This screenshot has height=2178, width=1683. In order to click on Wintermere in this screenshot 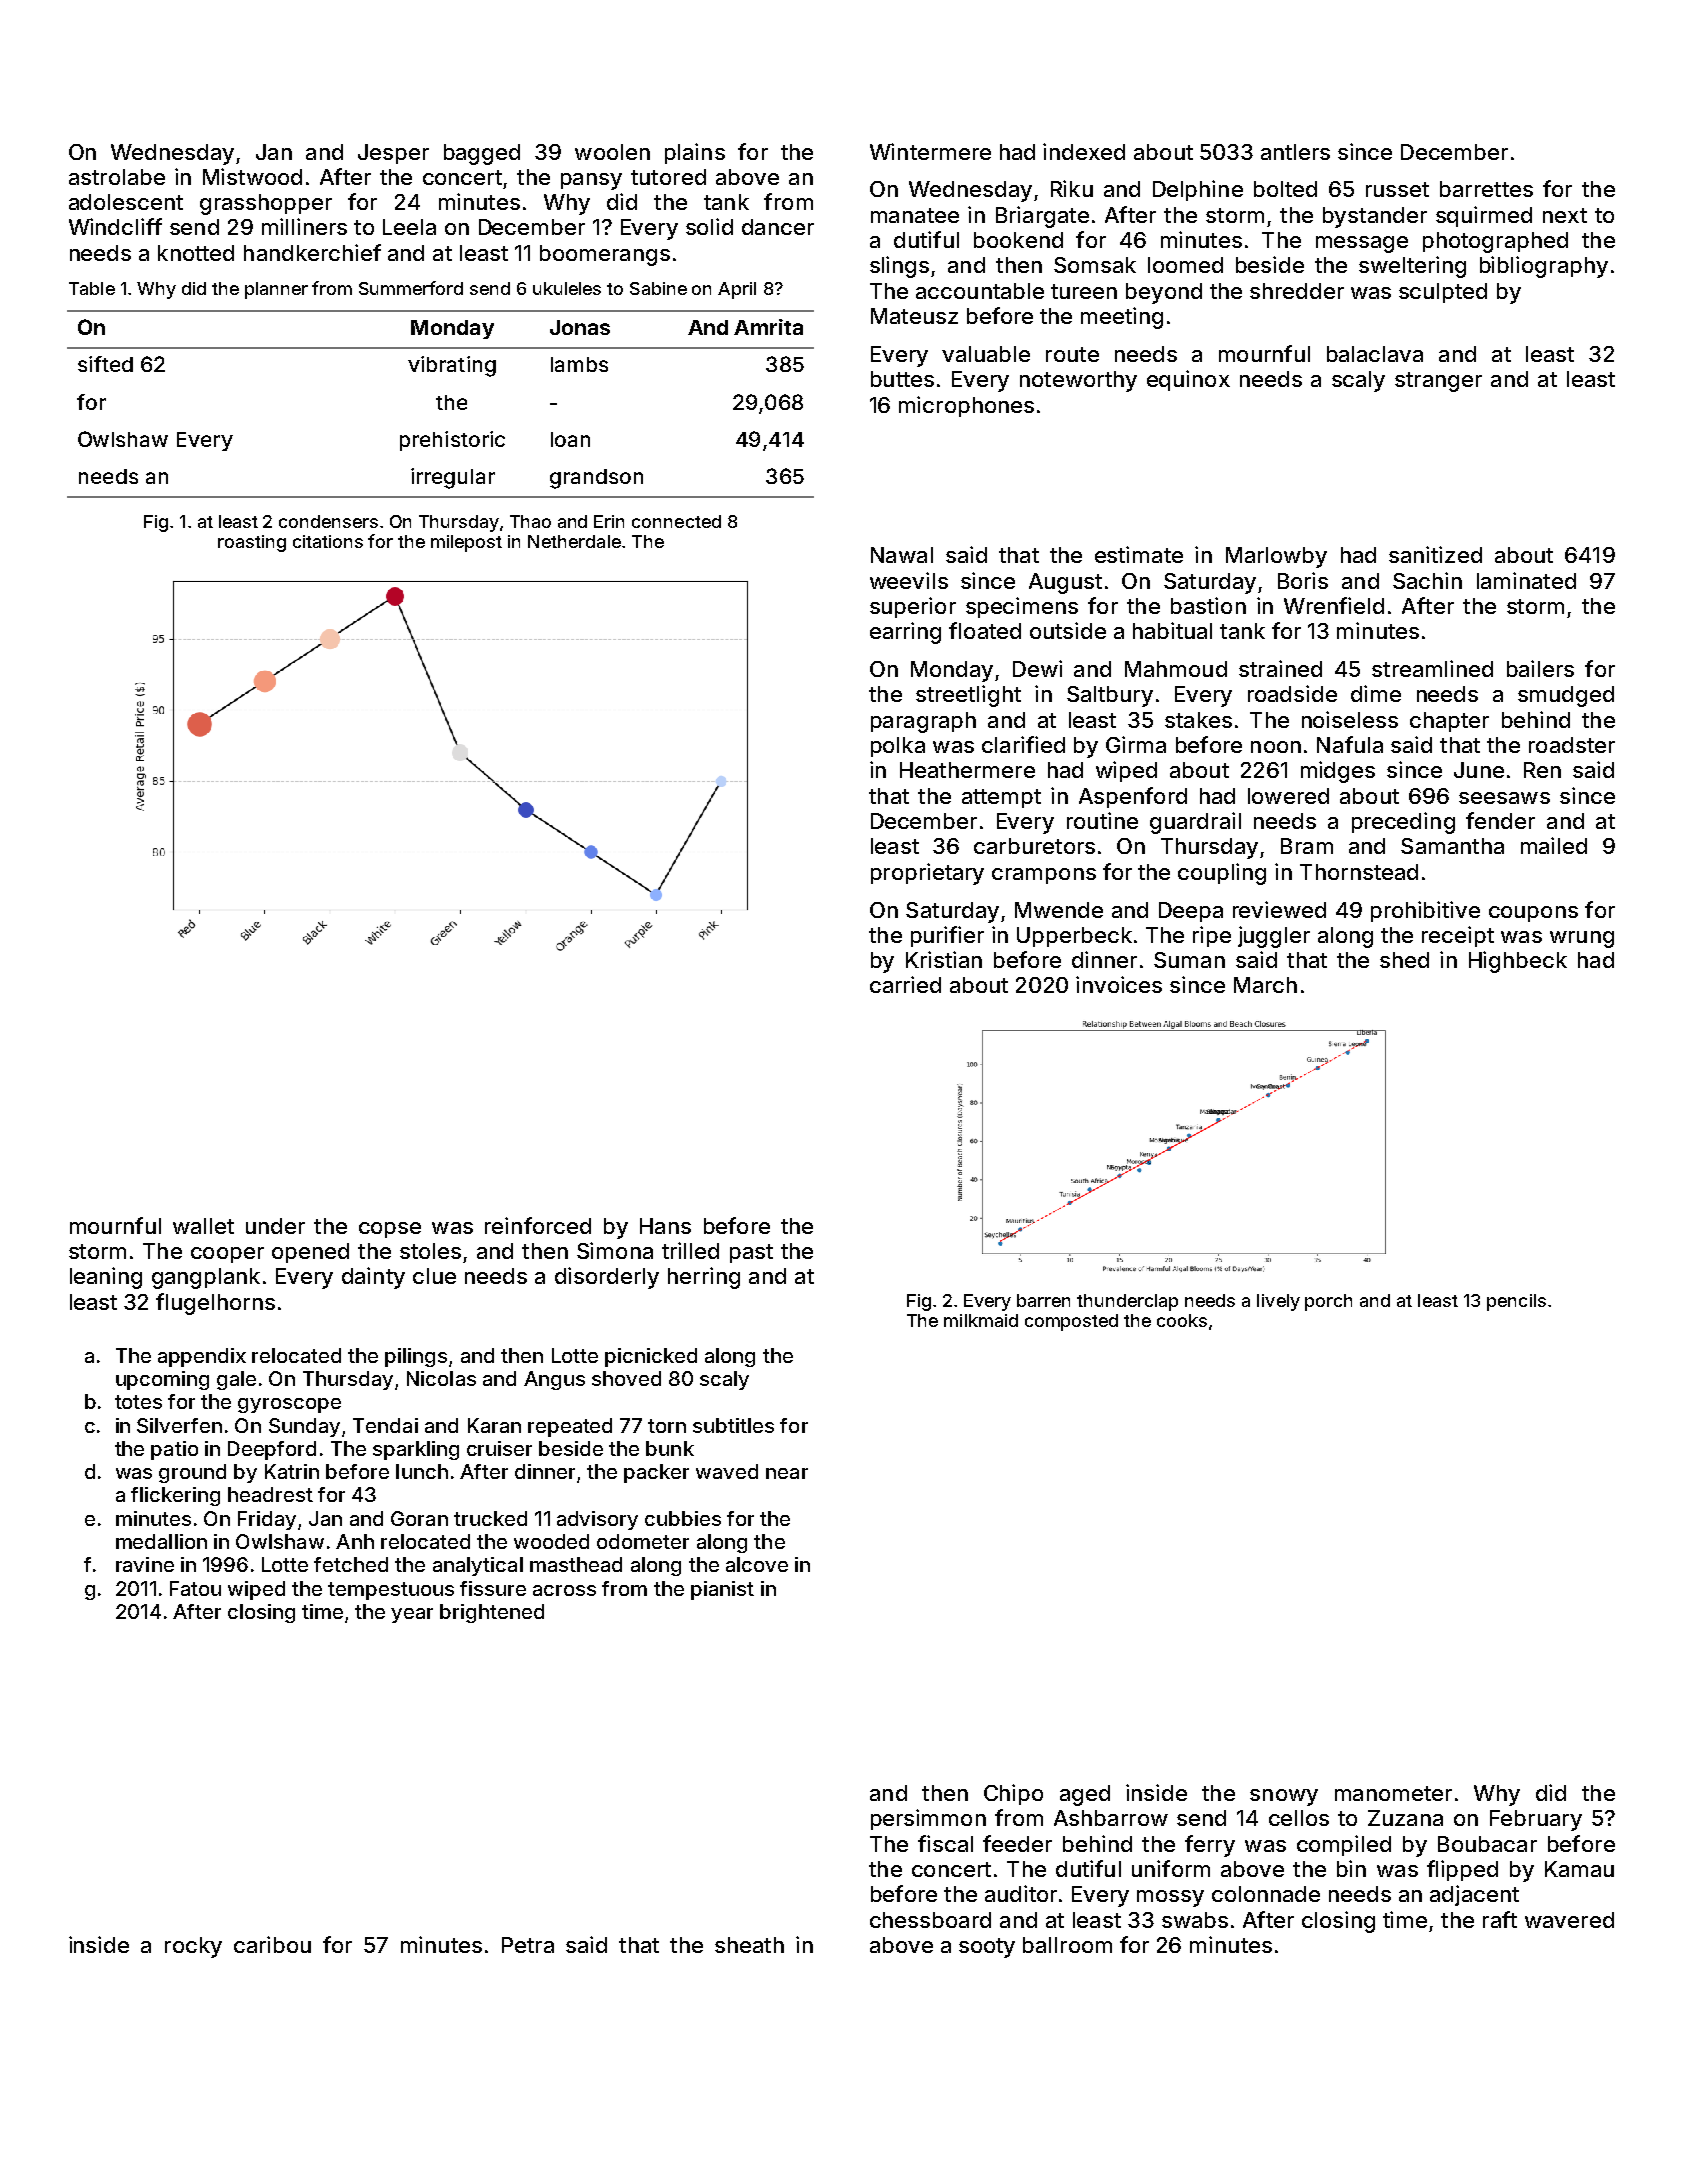, I will do `click(930, 151)`.
